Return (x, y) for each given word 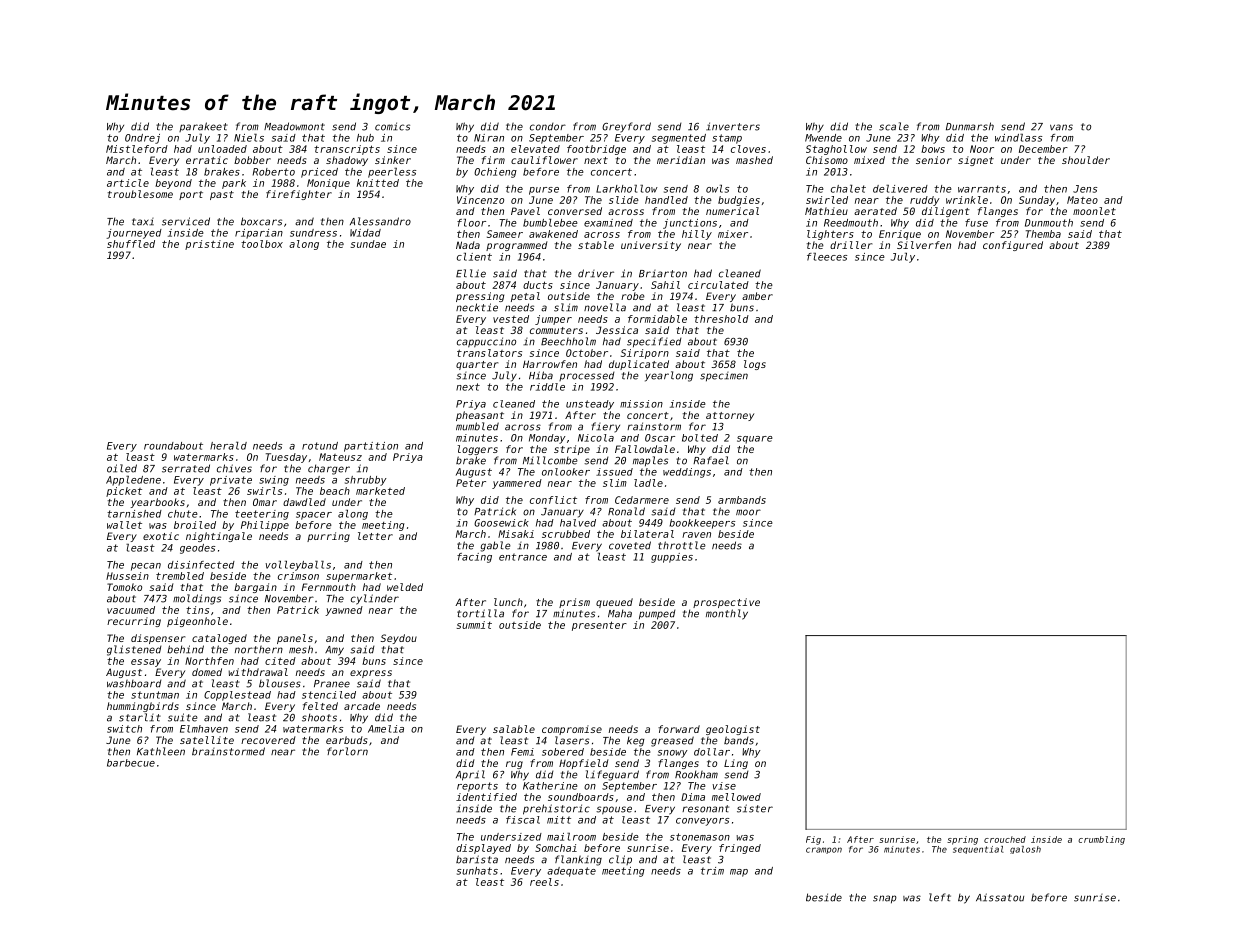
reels (544, 882)
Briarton (663, 274)
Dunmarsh (970, 126)
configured (1013, 246)
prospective (726, 603)
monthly (727, 614)
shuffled (131, 244)
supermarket (359, 577)
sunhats (477, 871)
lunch (508, 602)
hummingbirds (143, 707)
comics (392, 126)
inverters (733, 126)
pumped (657, 615)
